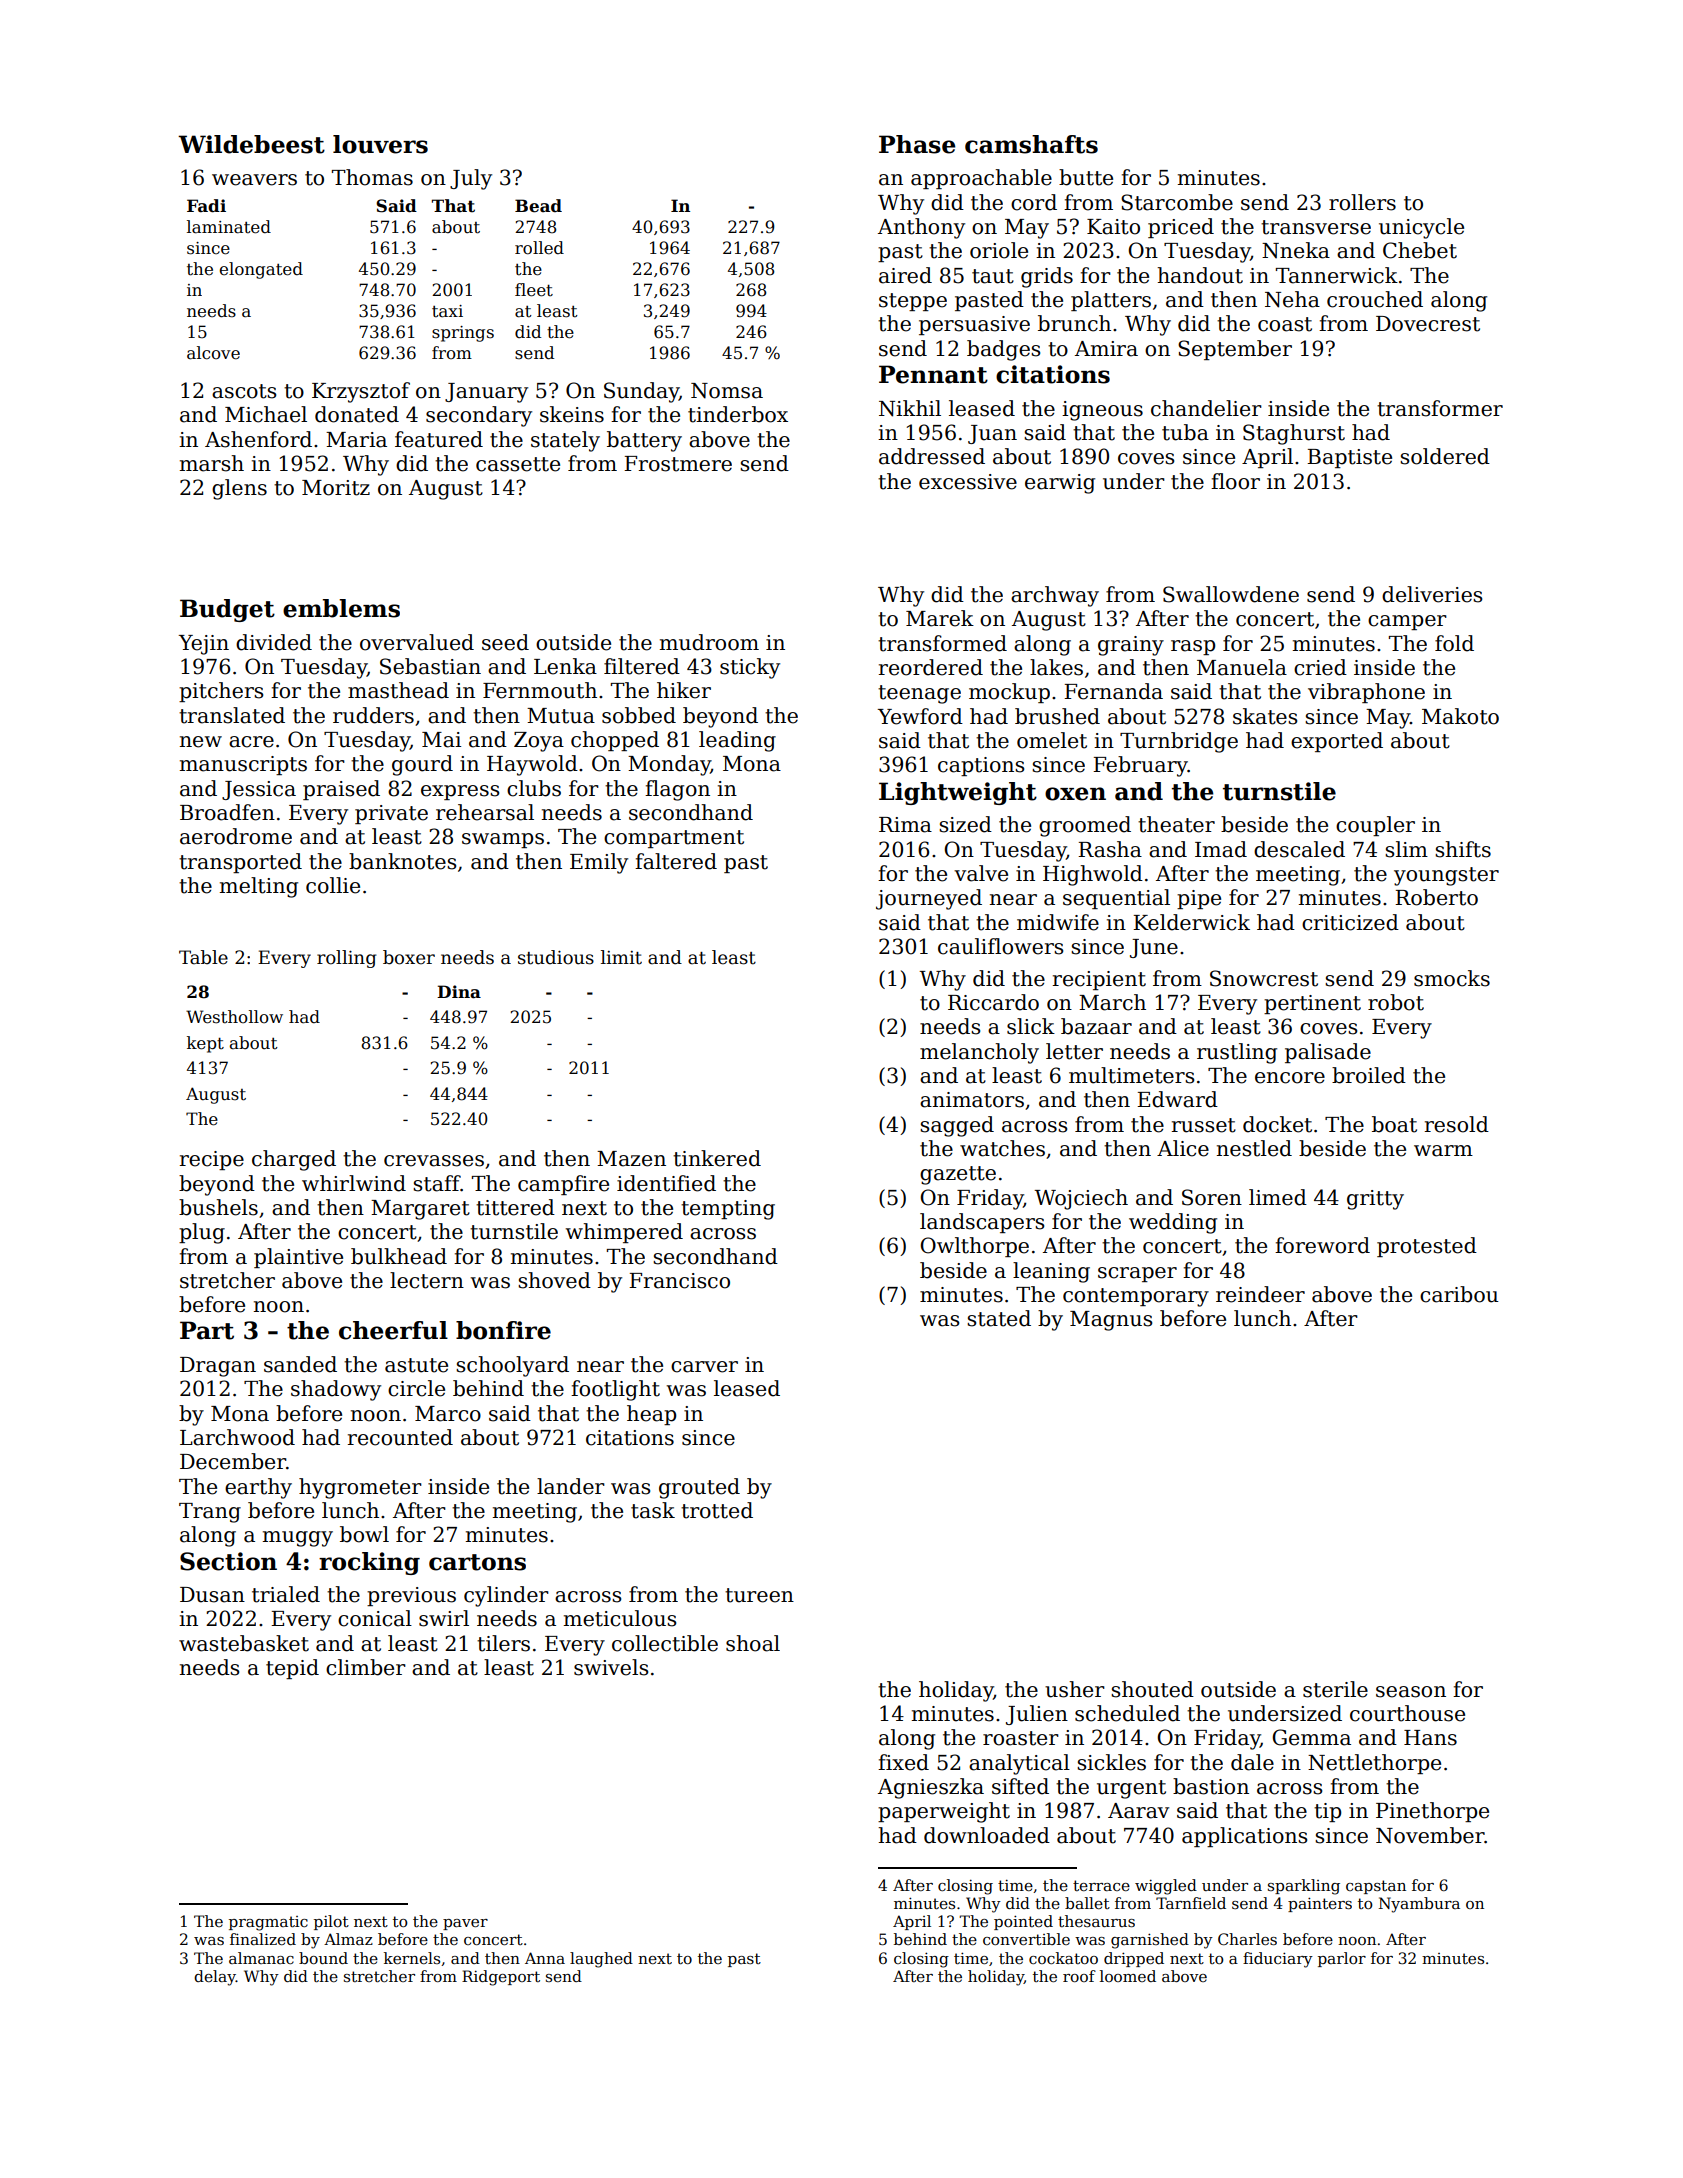  Describe the element at coordinates (361, 392) in the screenshot. I see `Krzysztof` at that location.
